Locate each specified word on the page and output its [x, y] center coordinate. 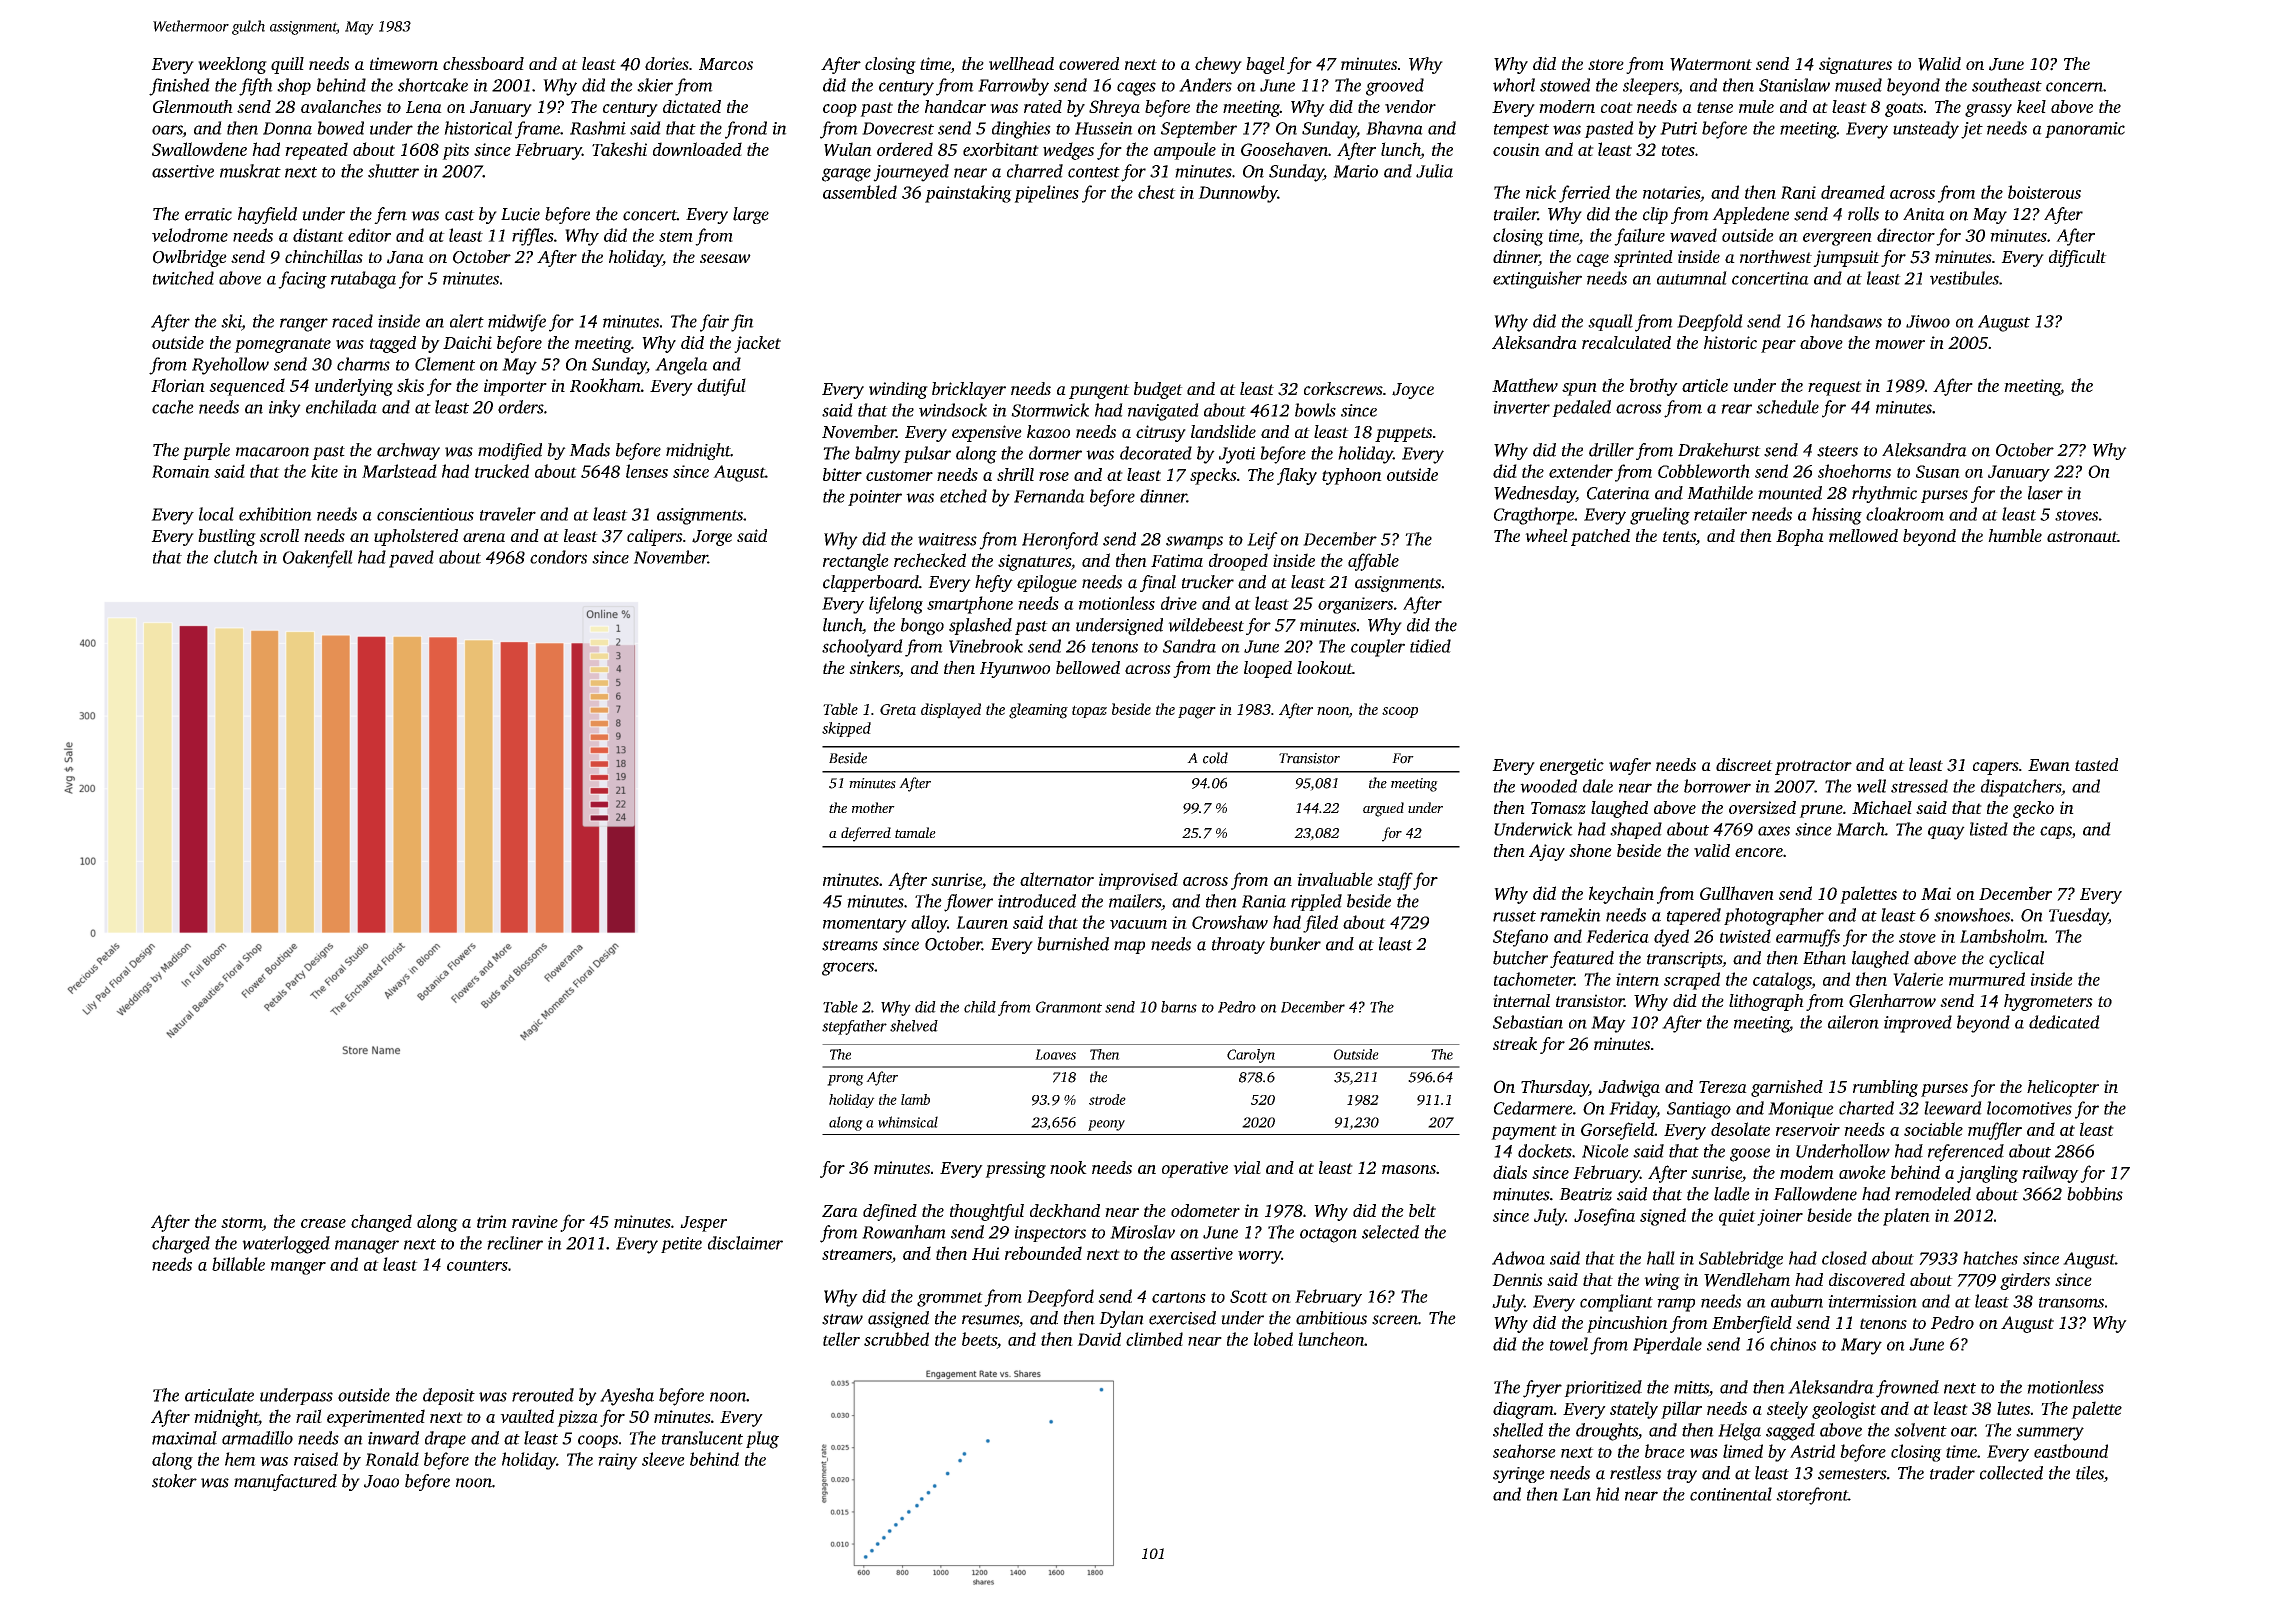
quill [287, 65]
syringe [1519, 1475]
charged [181, 1245]
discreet [1744, 764]
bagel [1265, 65]
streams [850, 945]
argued [1383, 809]
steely [1787, 1410]
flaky [1297, 476]
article [1705, 385]
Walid [1939, 64]
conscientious [425, 514]
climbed [1154, 1339]
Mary [1861, 1346]
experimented [376, 1418]
